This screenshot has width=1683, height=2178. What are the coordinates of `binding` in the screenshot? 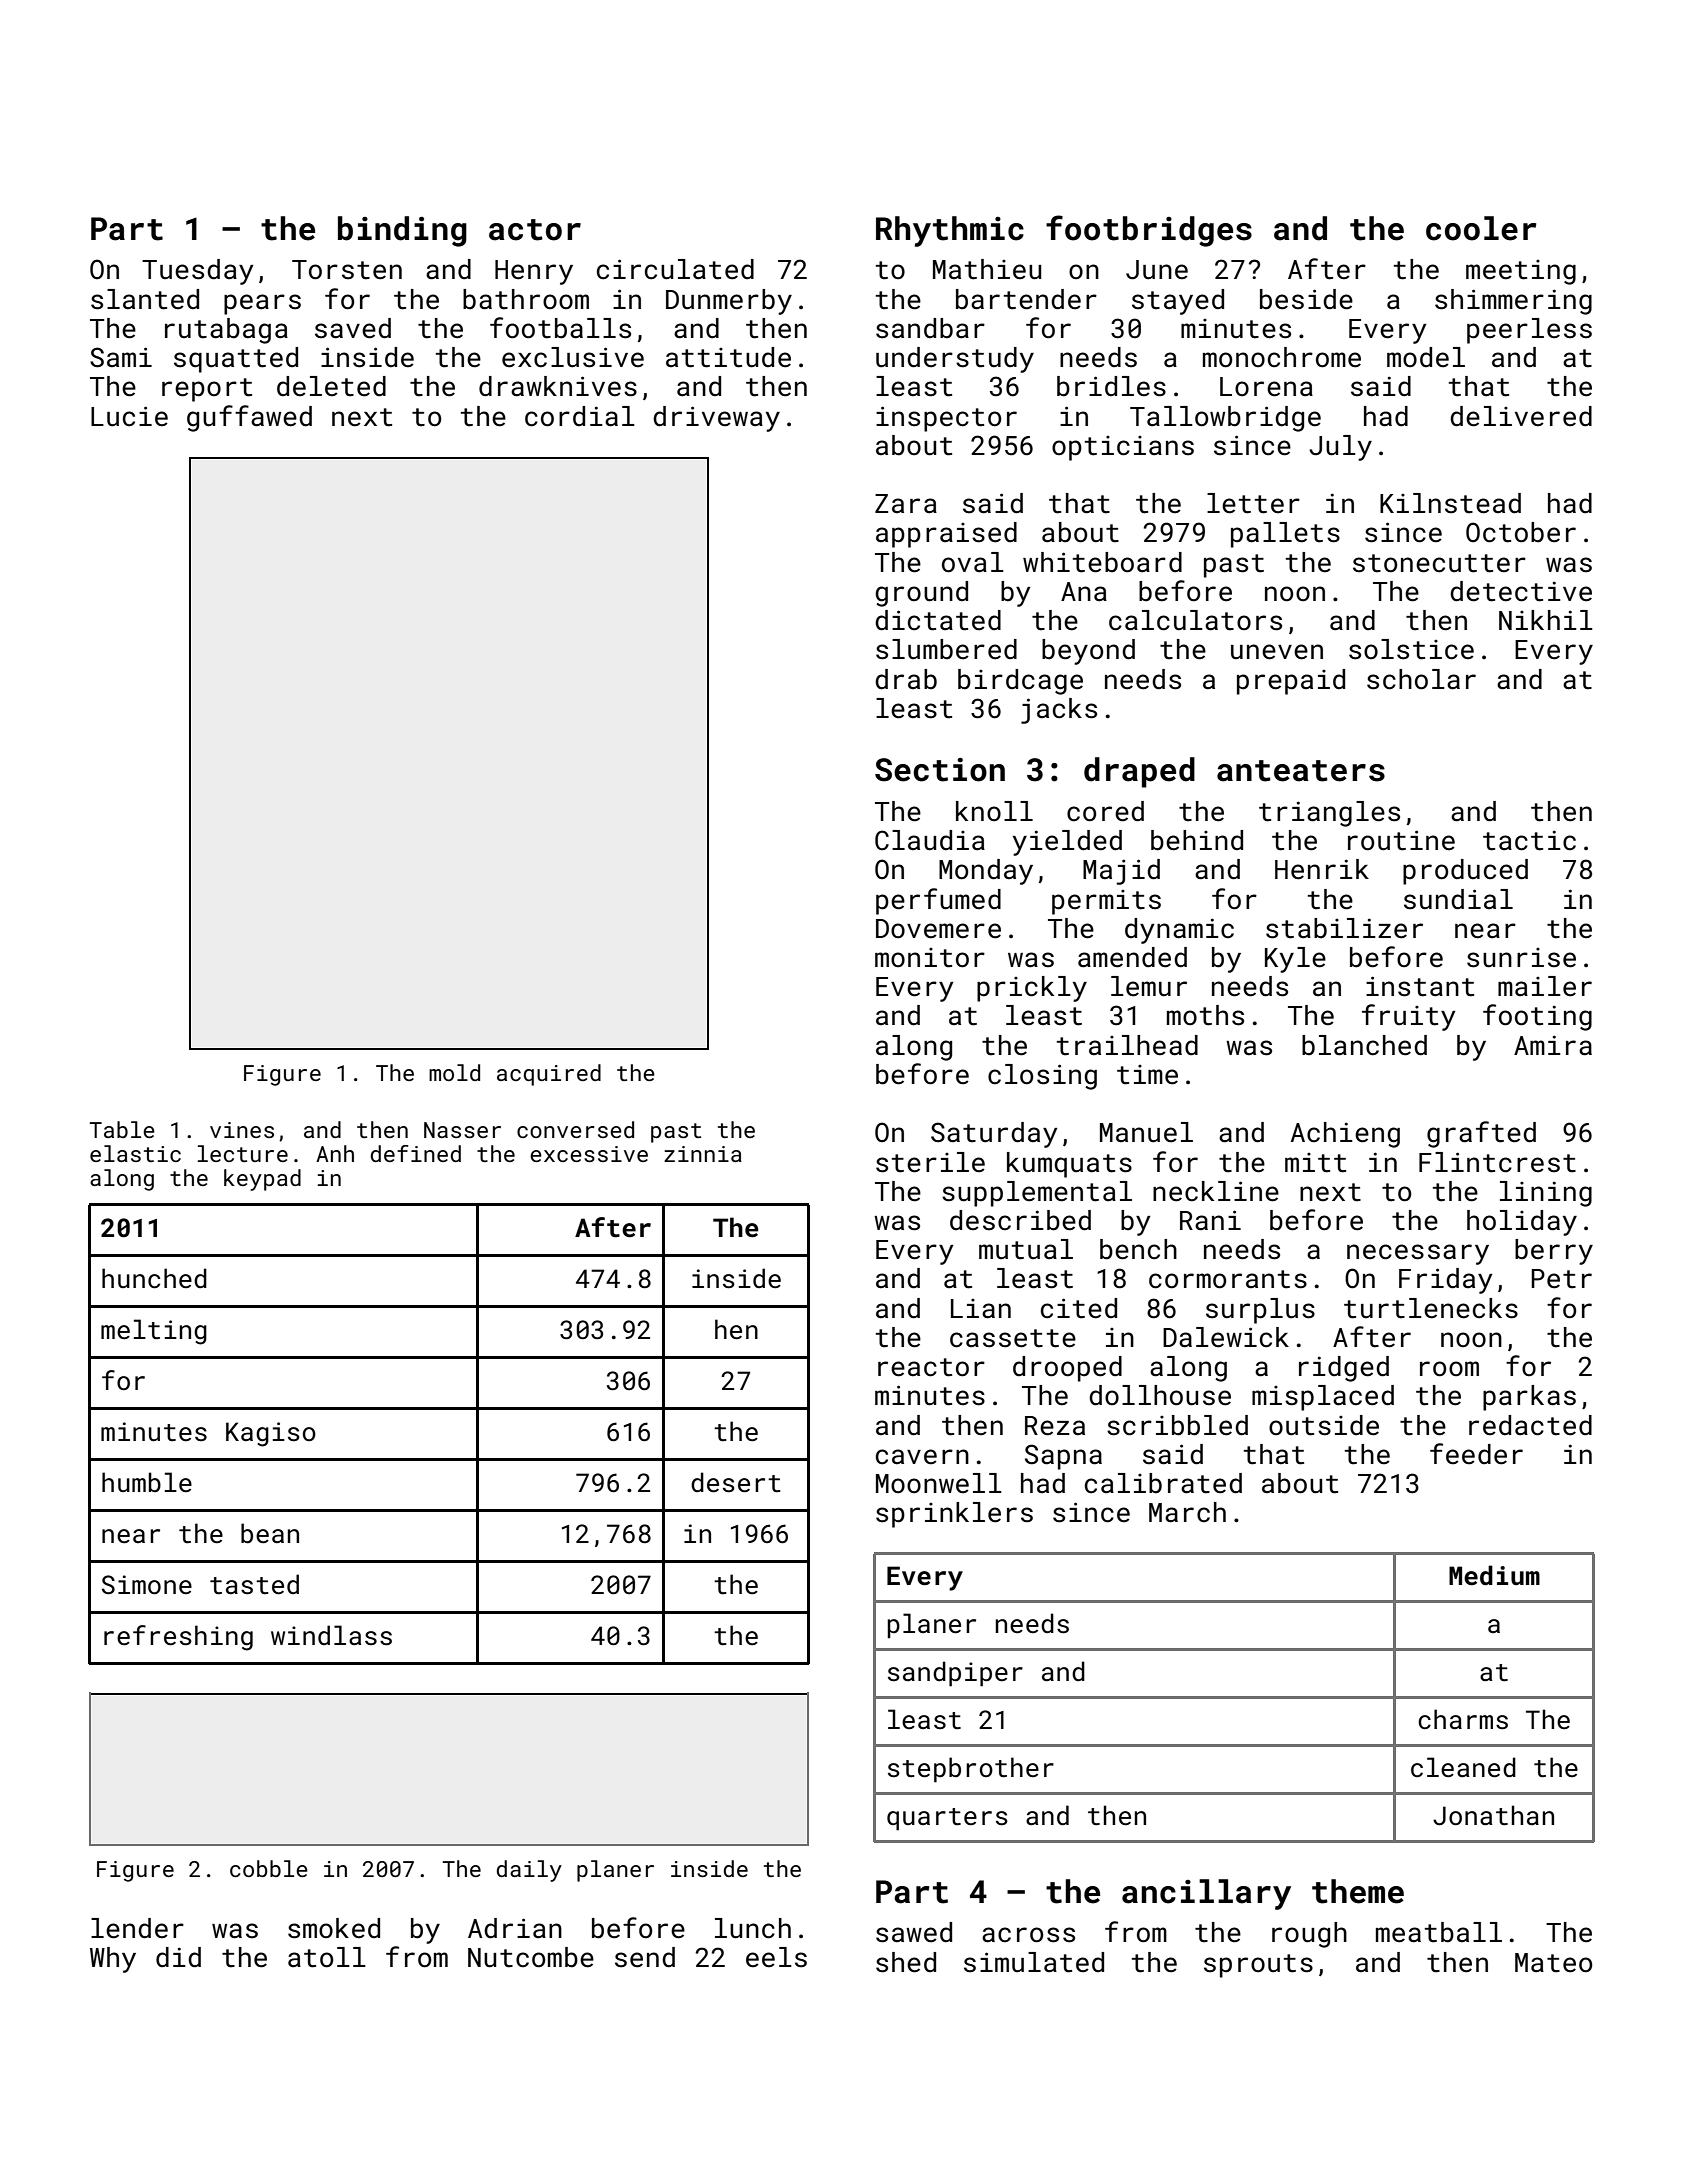 It's located at (402, 231).
